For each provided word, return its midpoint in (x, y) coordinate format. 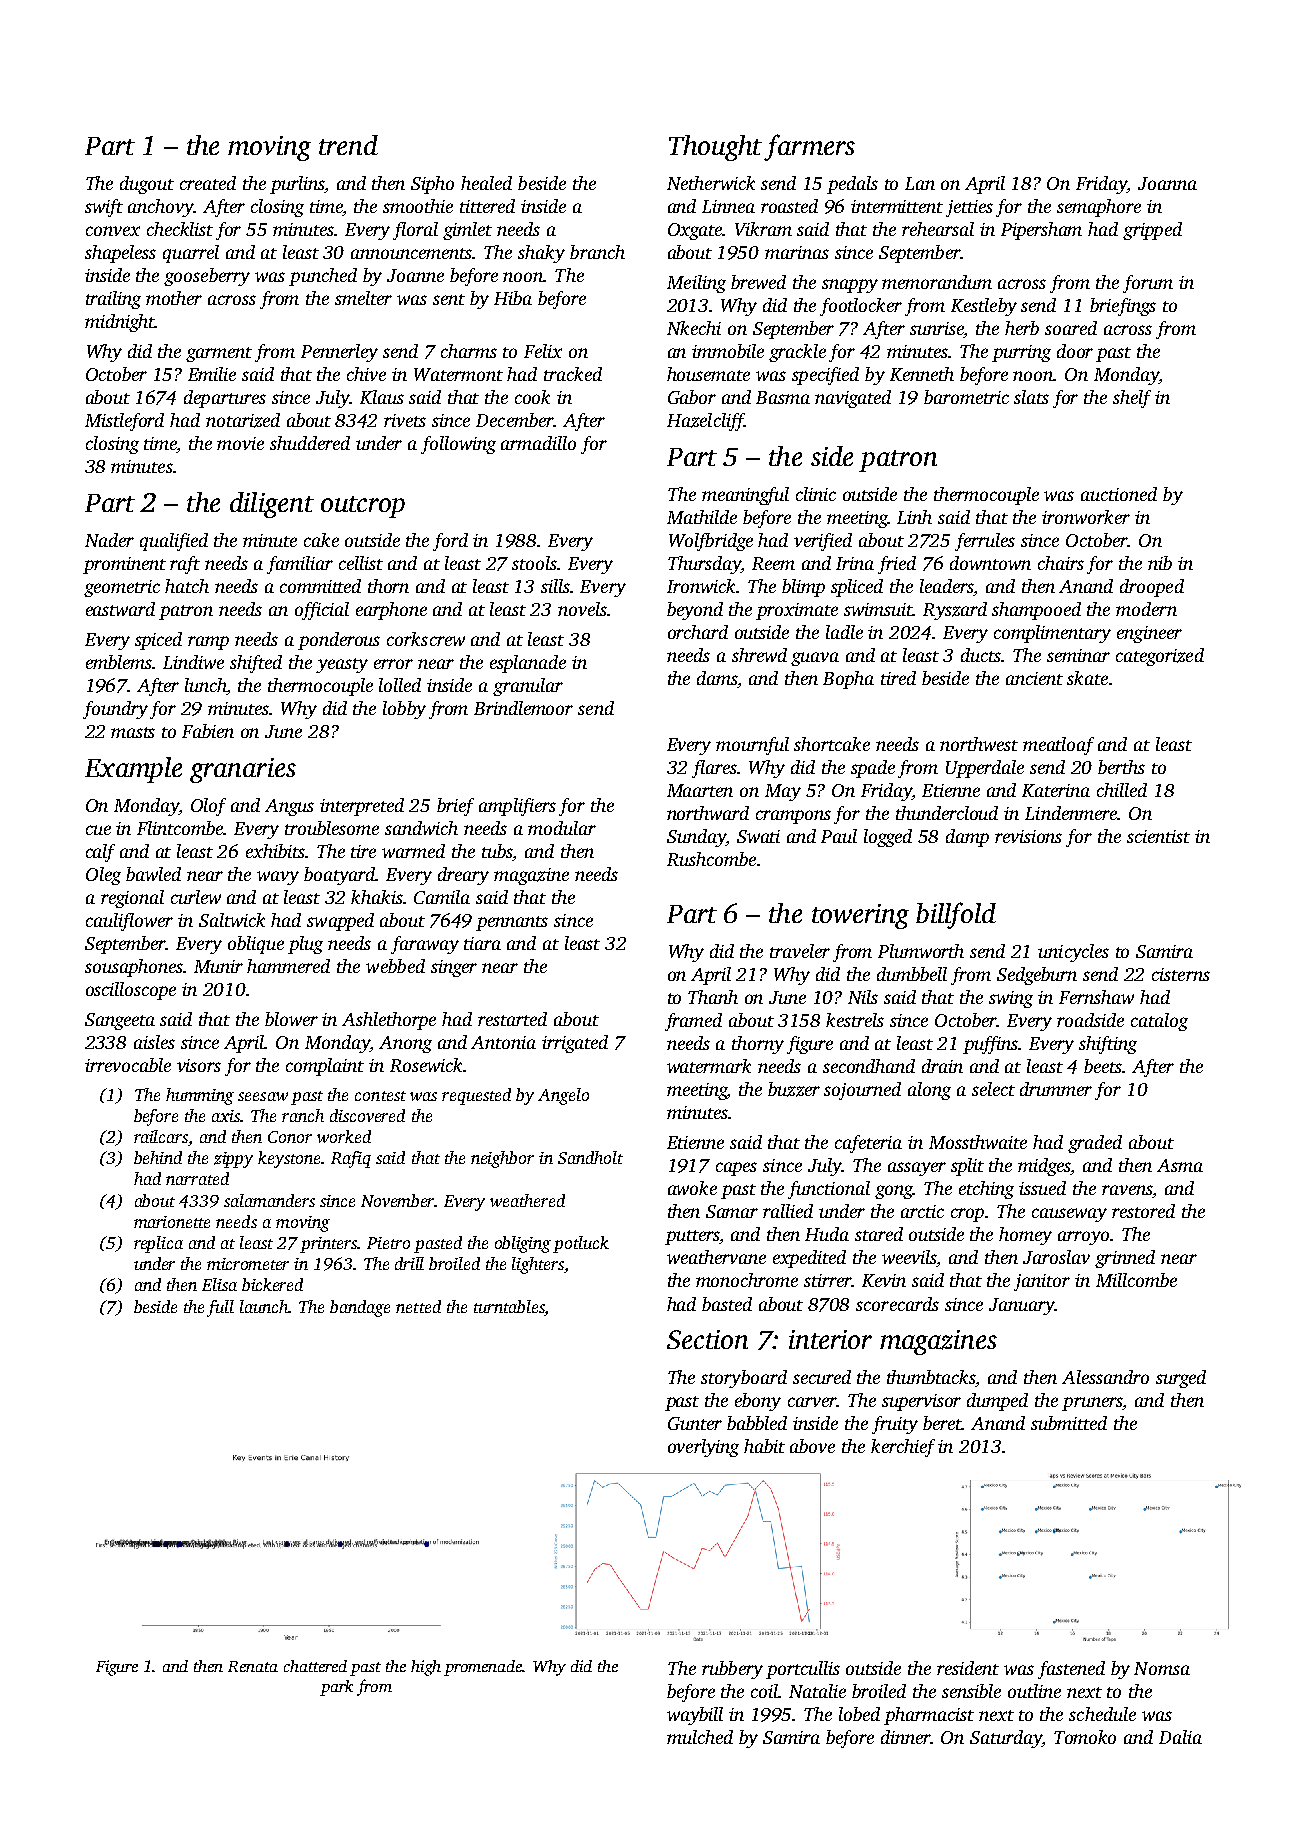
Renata (253, 1666)
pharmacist (929, 1716)
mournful (752, 746)
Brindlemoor (523, 708)
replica (158, 1244)
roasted (789, 206)
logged (888, 838)
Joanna (1167, 183)
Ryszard (955, 611)
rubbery (732, 1670)
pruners (1092, 1404)
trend (348, 145)
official (322, 611)
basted (727, 1304)
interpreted (362, 807)
